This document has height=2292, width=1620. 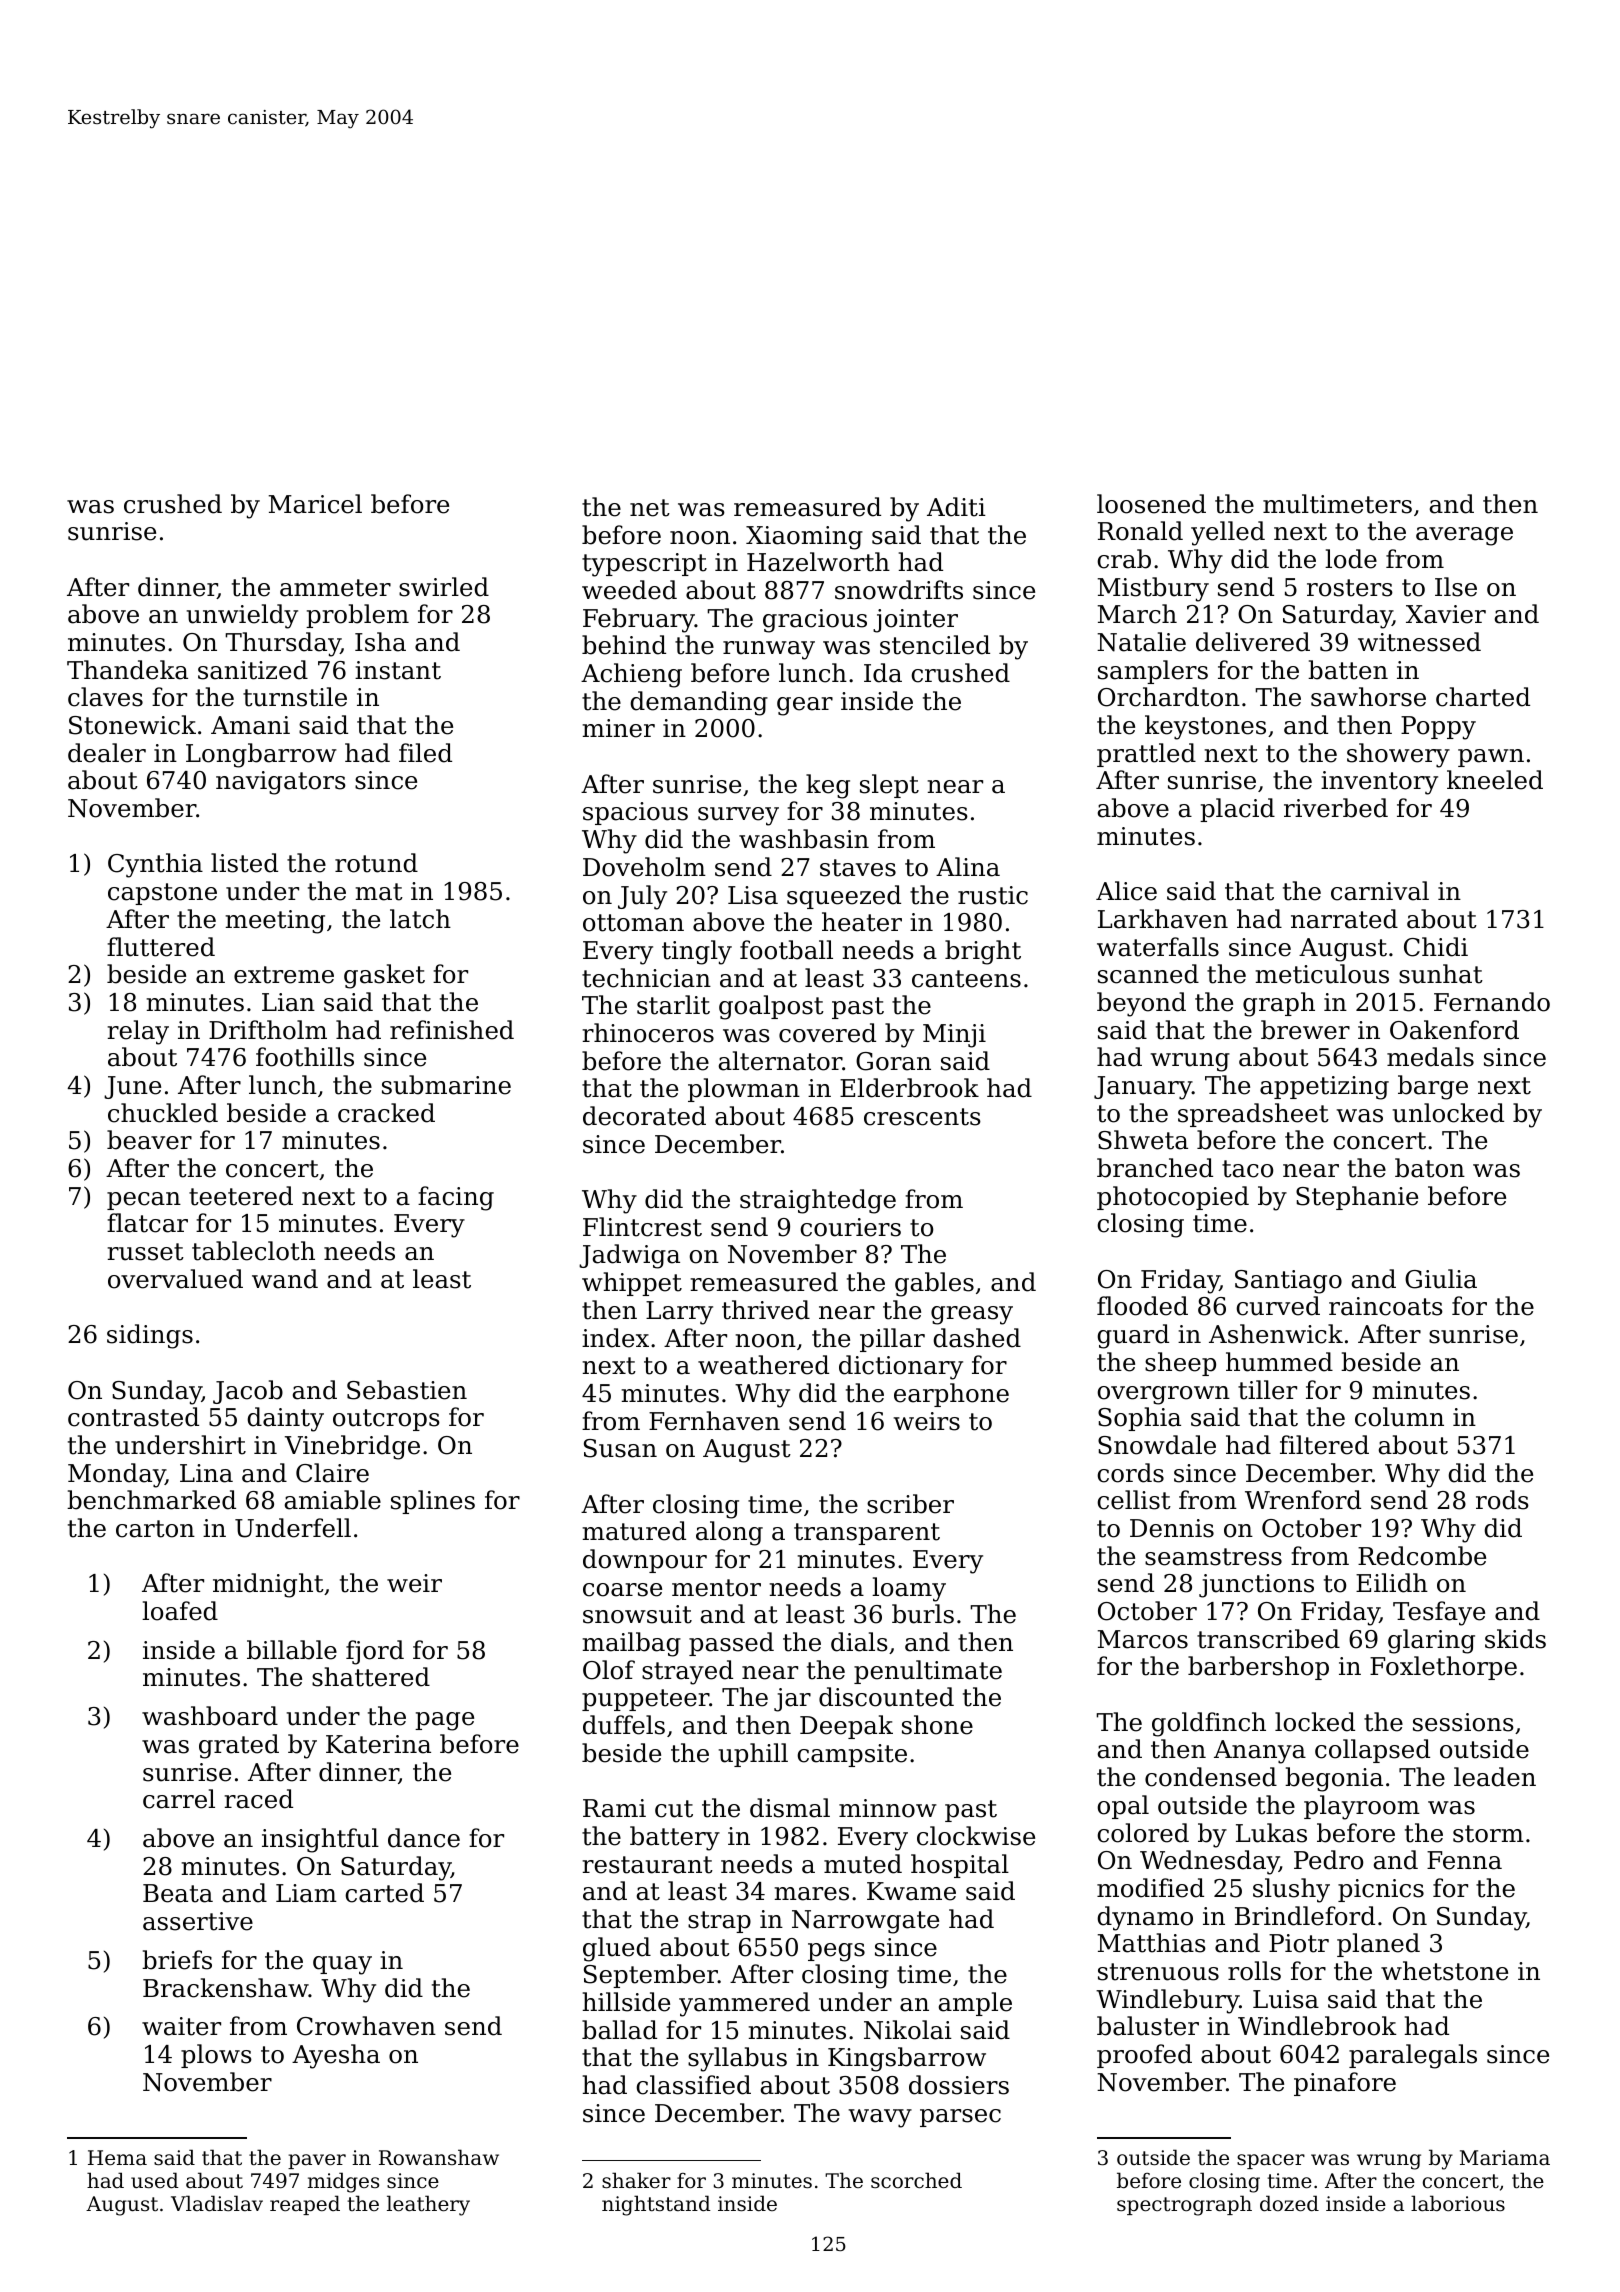 I want to click on column, so click(x=1399, y=1417).
